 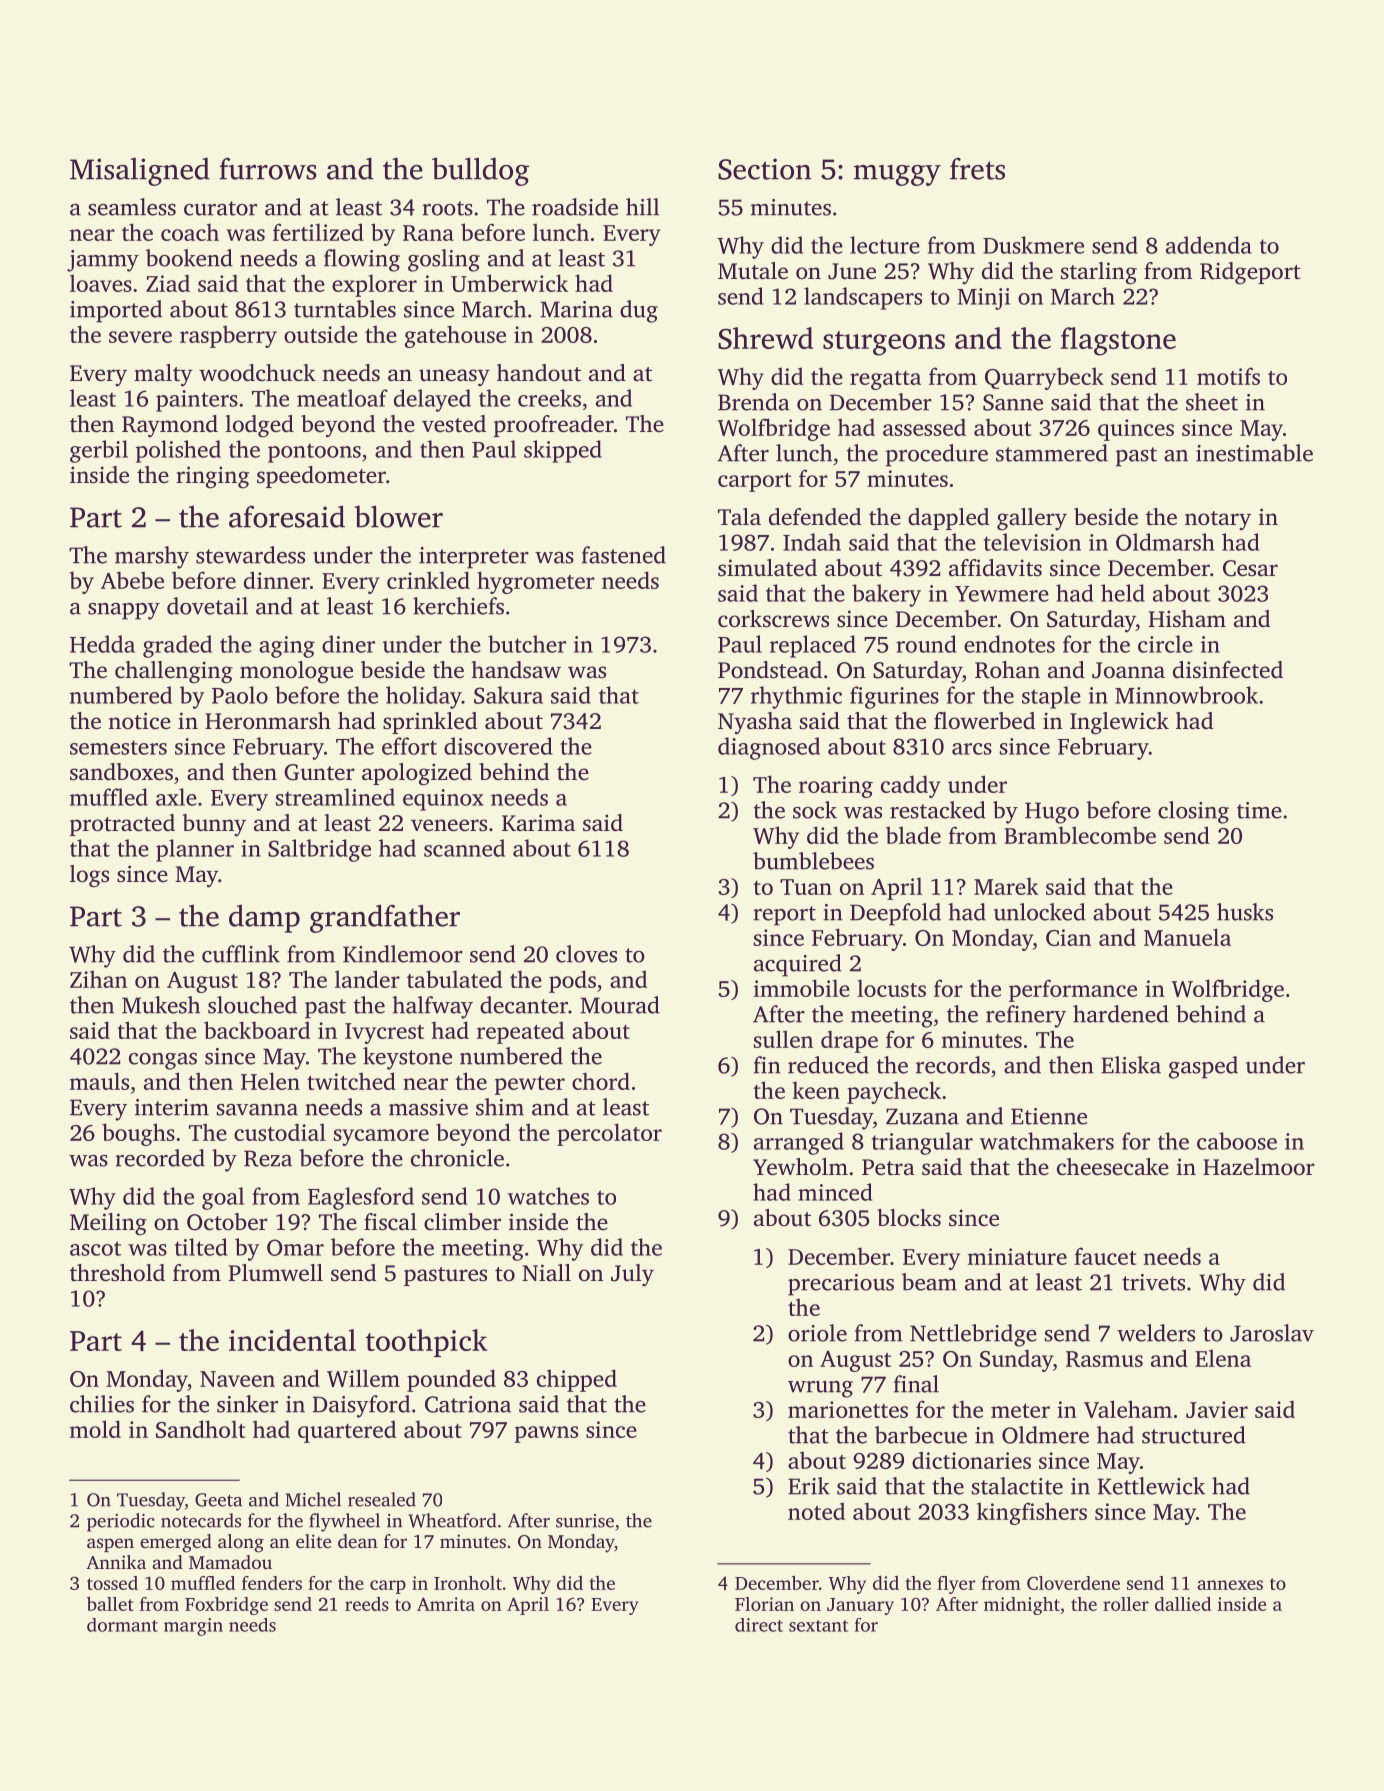 I want to click on gerbil, so click(x=99, y=451).
